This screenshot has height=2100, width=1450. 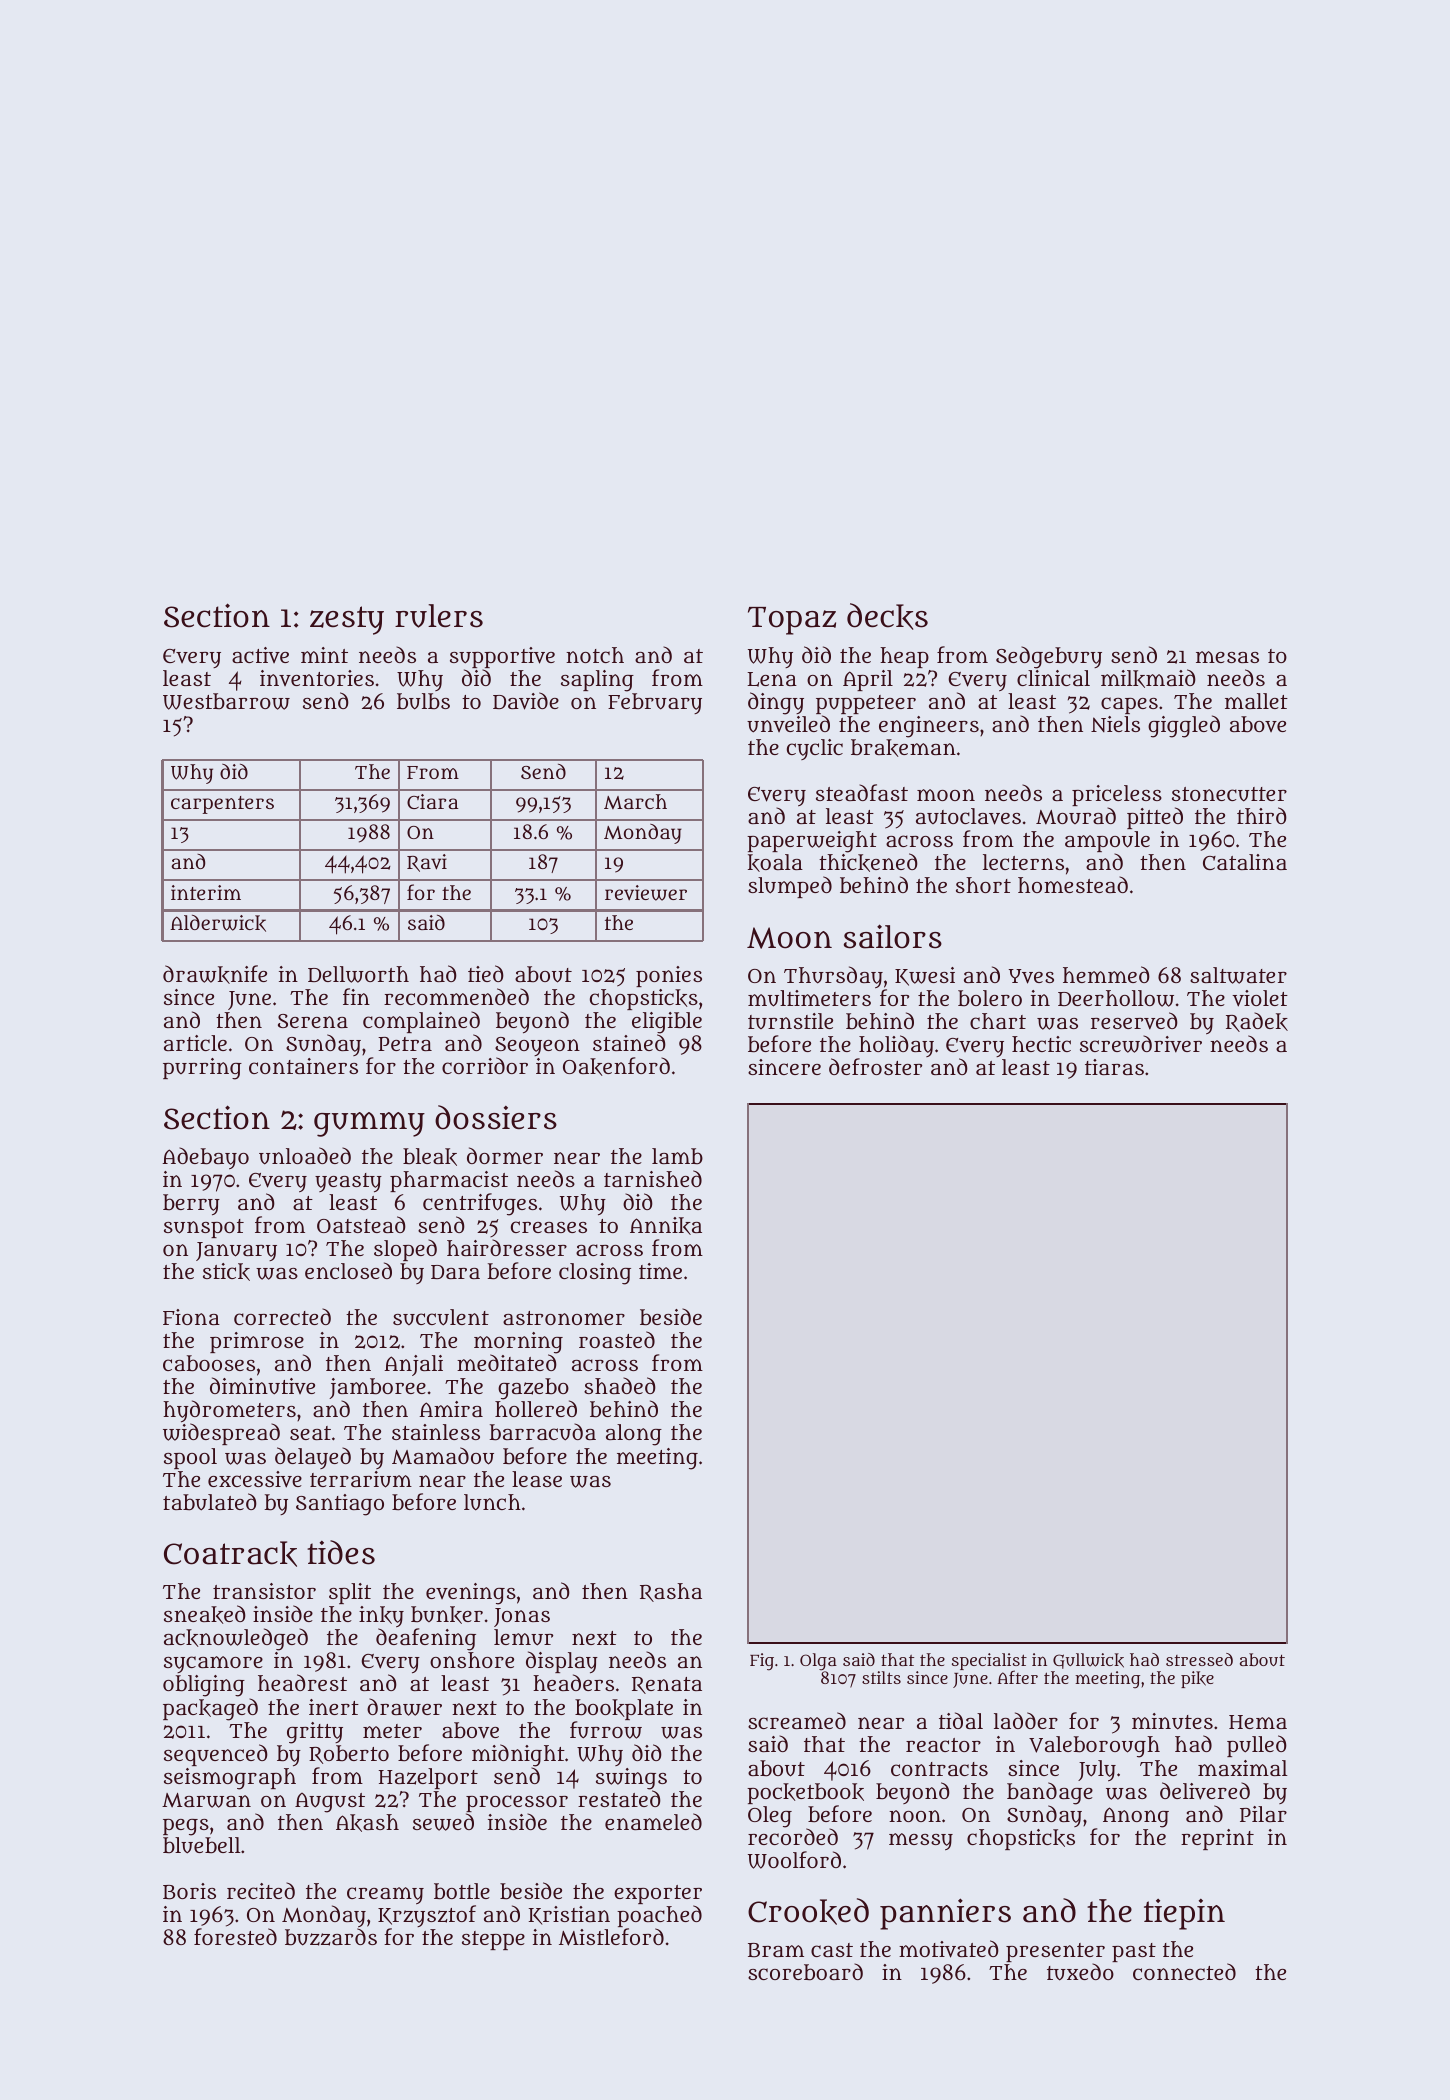 I want to click on restated, so click(x=619, y=1798).
